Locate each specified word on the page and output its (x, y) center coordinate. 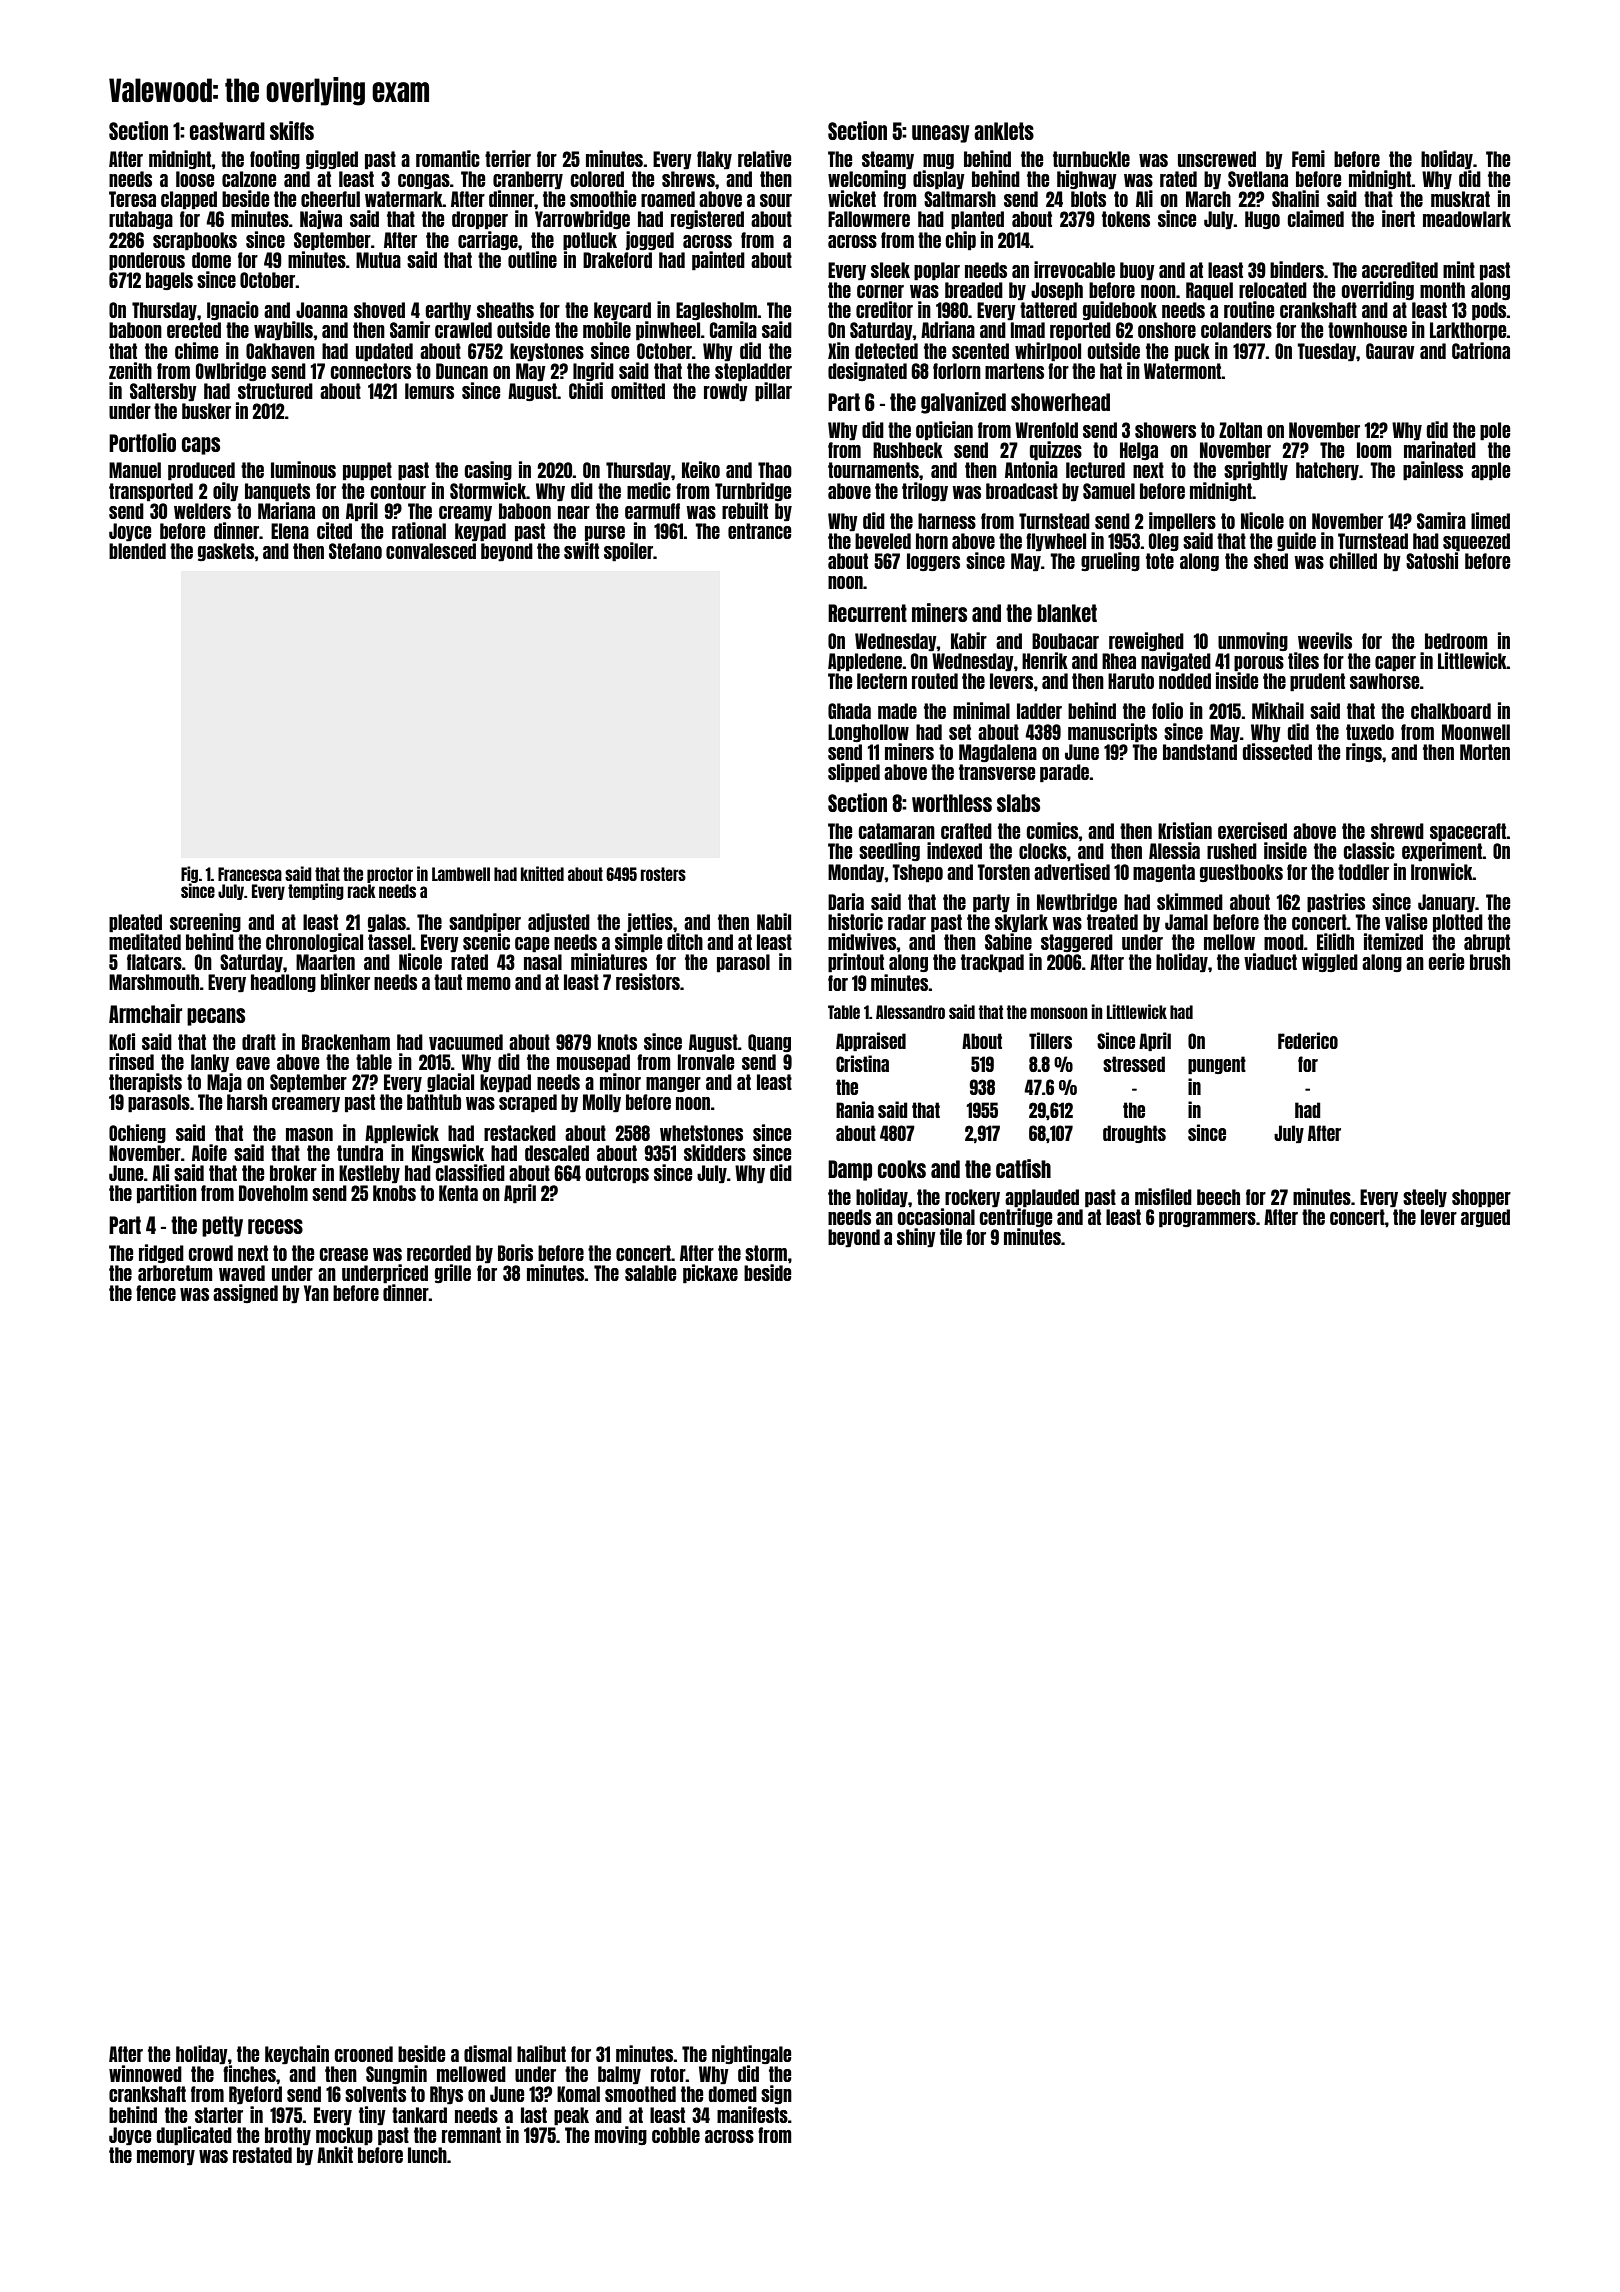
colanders (1236, 330)
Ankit (335, 2154)
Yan (316, 1293)
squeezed (1476, 542)
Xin (838, 350)
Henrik (1045, 660)
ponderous (147, 261)
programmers (1207, 1220)
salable (650, 1273)
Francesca (250, 874)
